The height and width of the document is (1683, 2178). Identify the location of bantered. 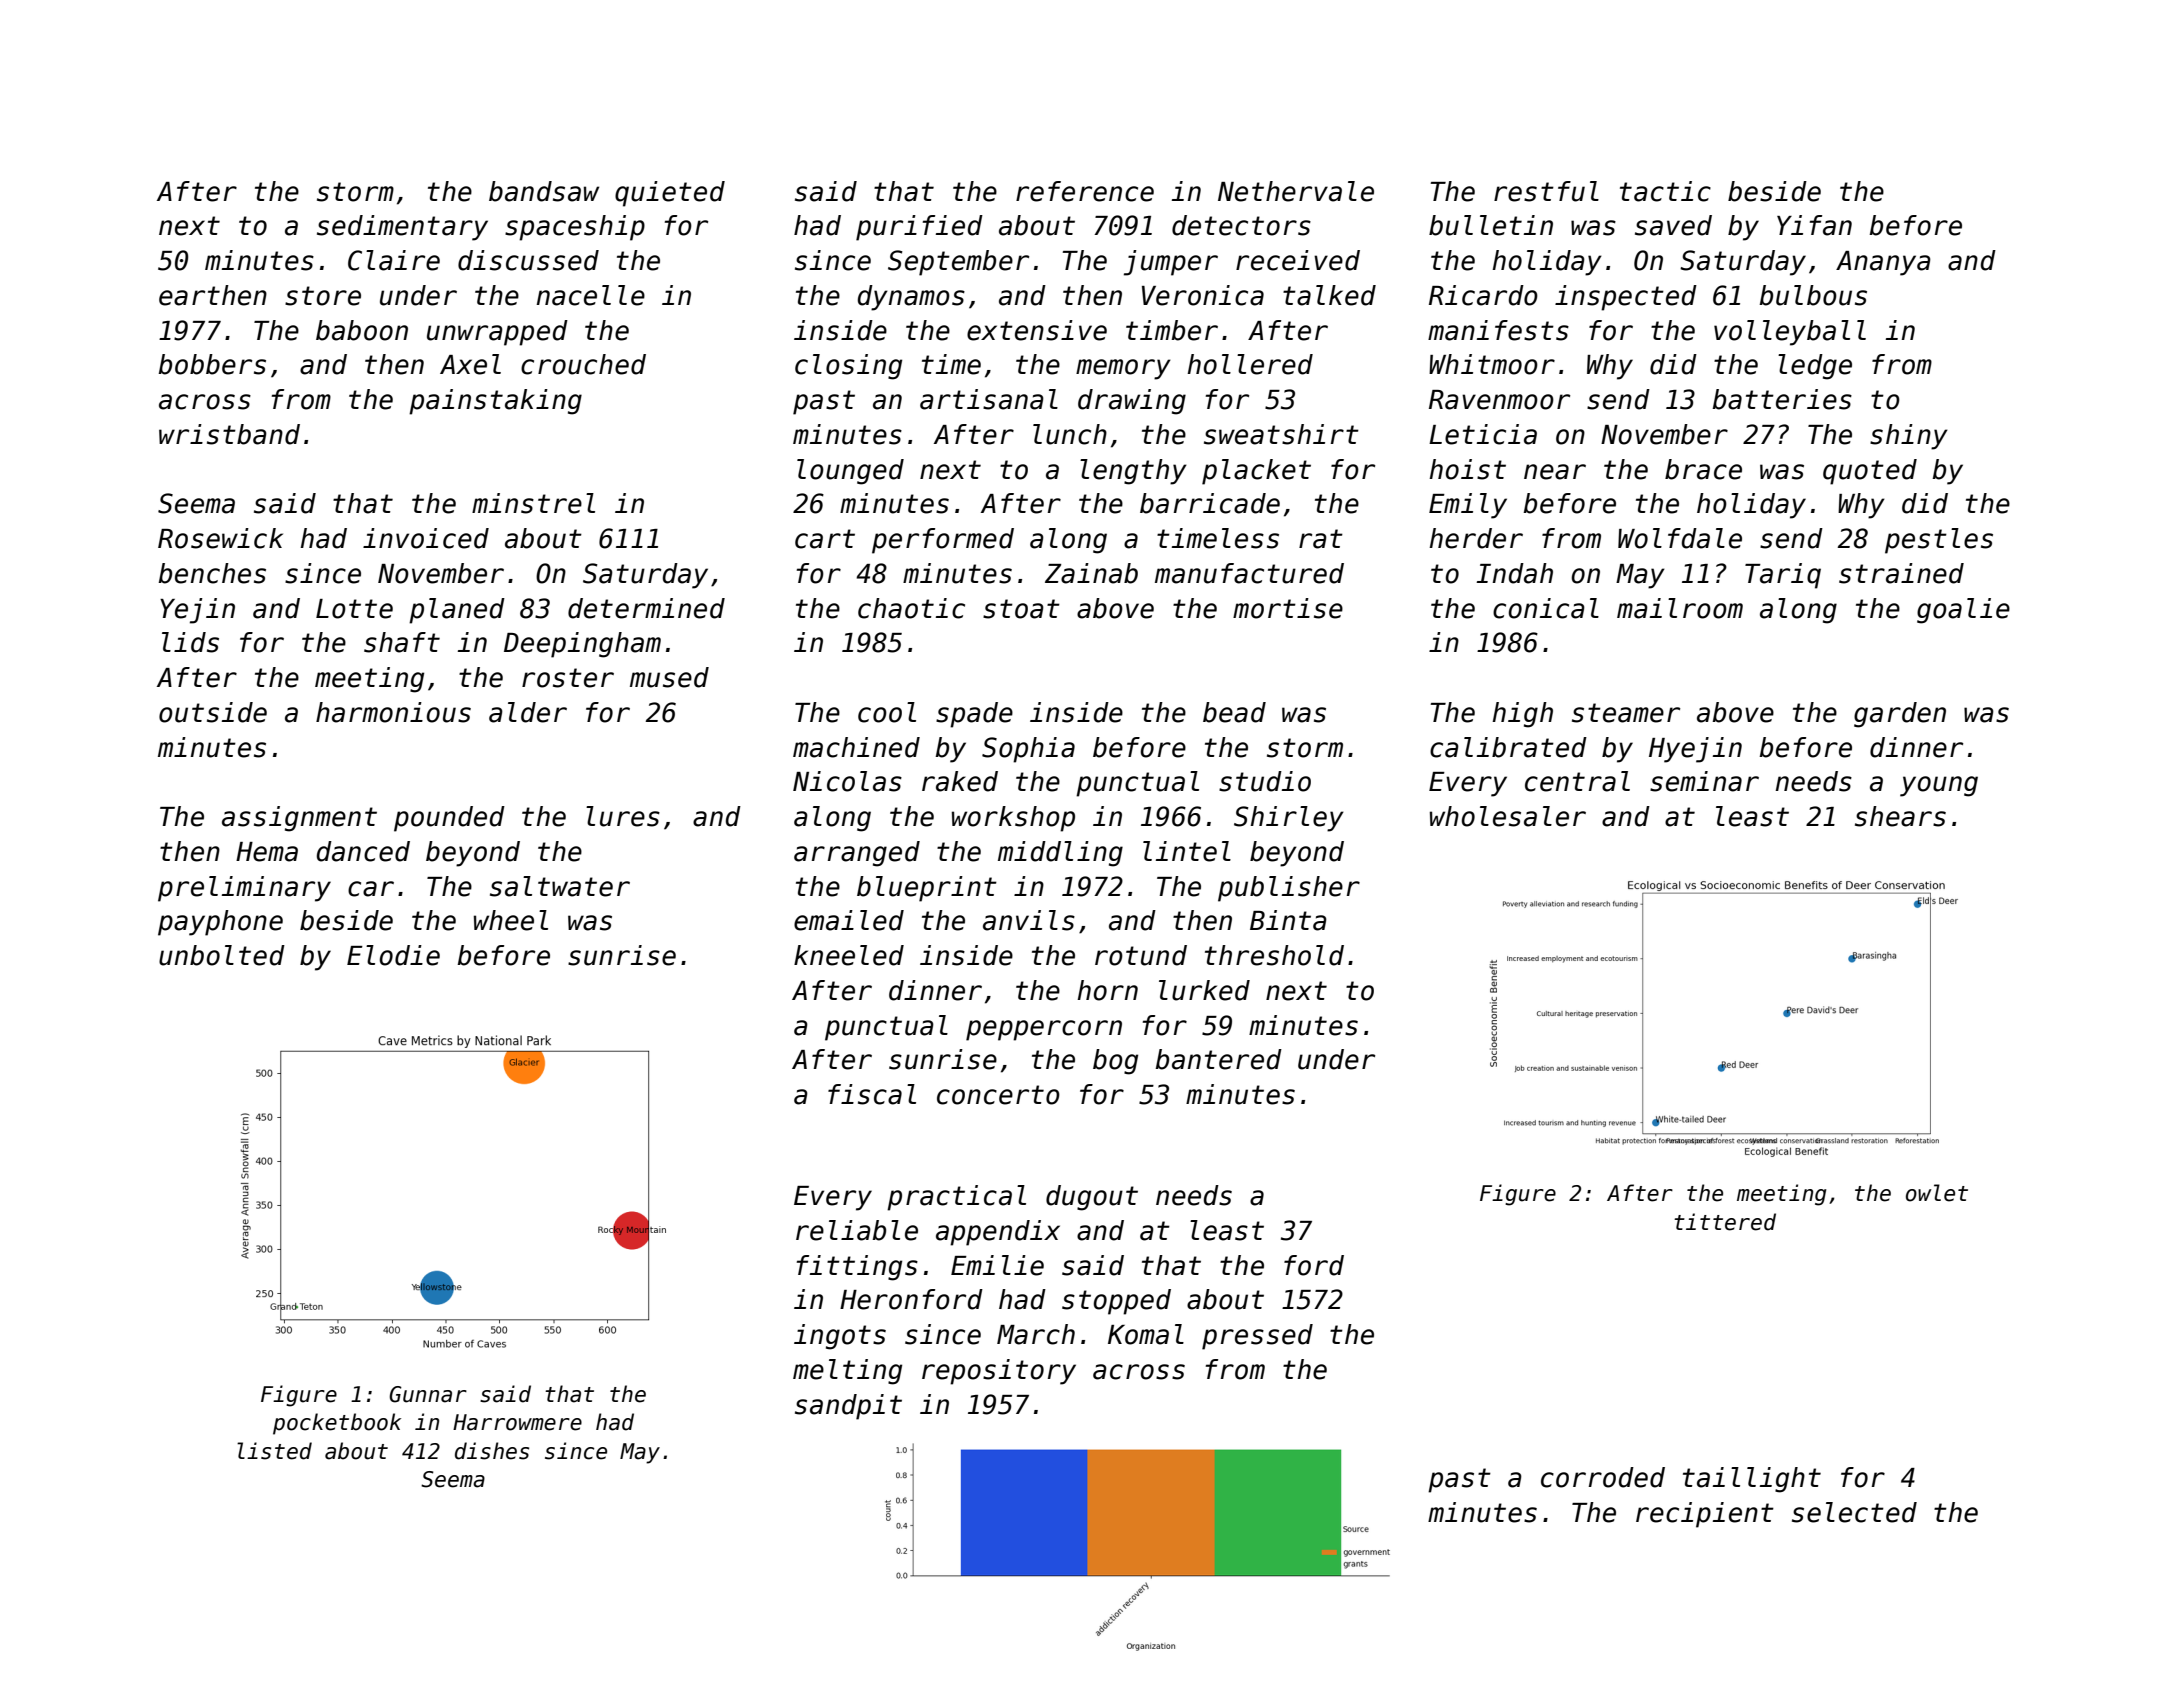
(1218, 1059).
